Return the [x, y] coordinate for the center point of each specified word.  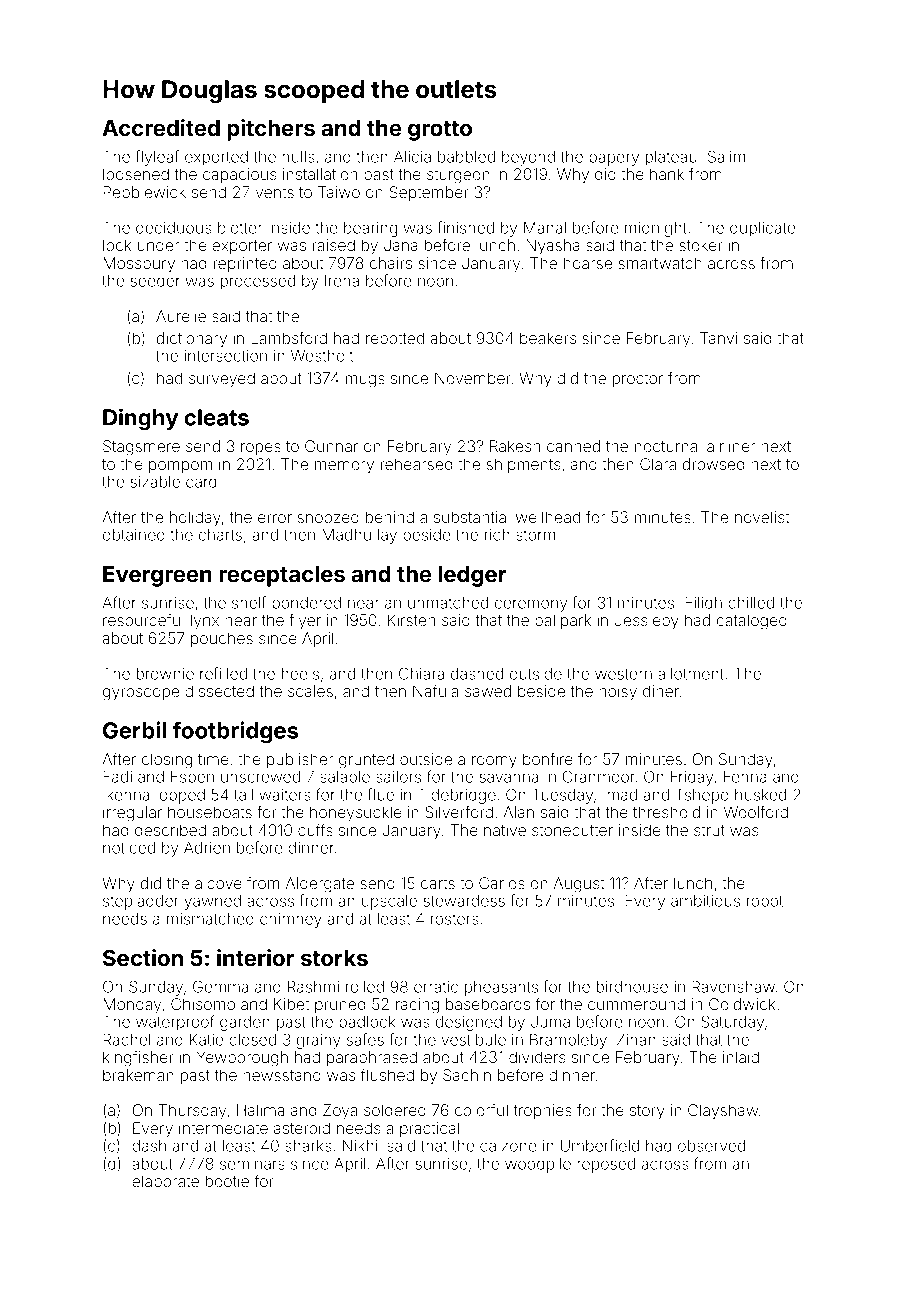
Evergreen [157, 576]
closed [252, 1040]
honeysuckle [356, 814]
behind [390, 517]
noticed [129, 848]
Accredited [161, 127]
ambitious [705, 901]
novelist [762, 517]
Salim [726, 156]
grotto [440, 131]
